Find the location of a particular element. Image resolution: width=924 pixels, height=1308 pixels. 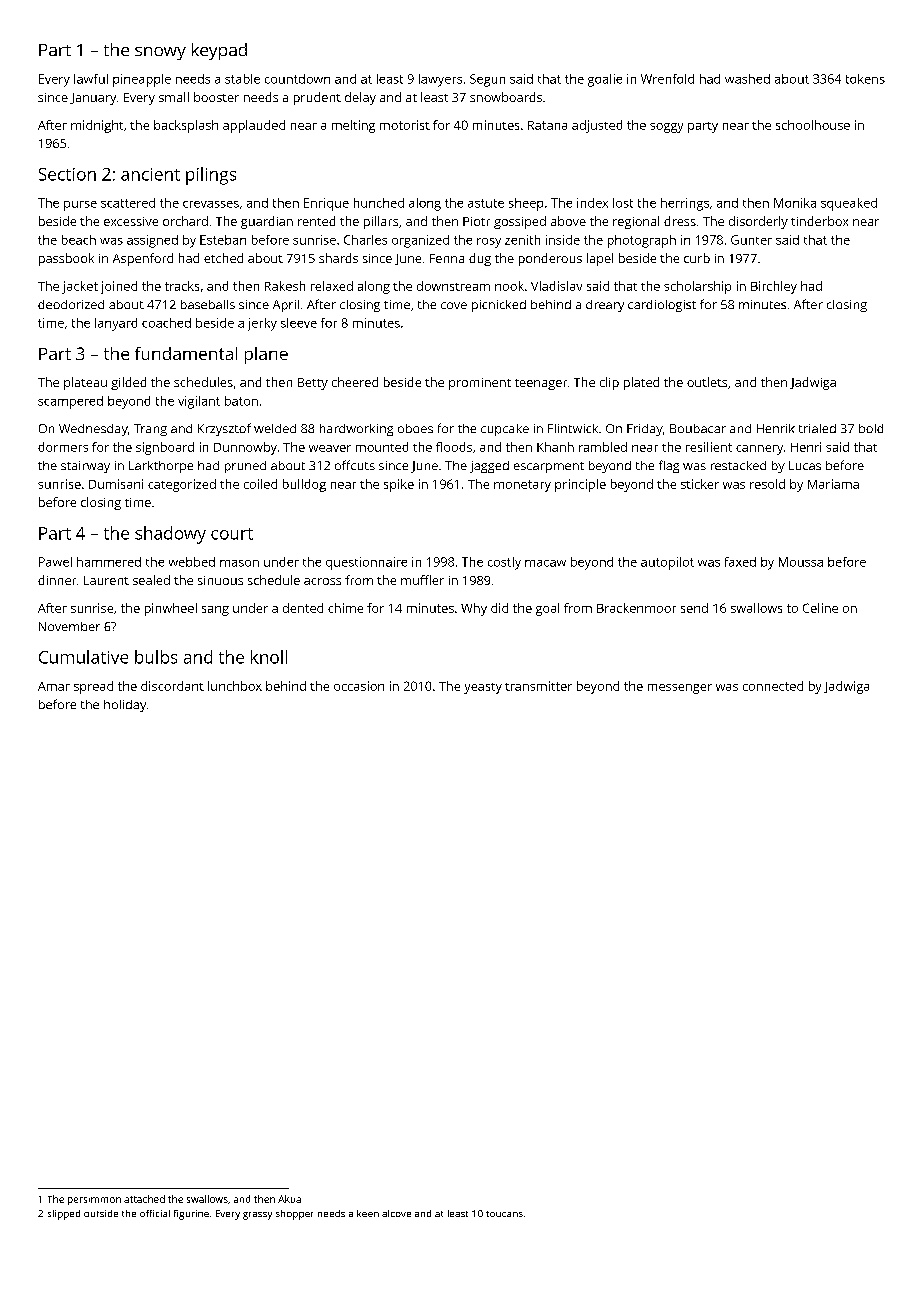

Akua is located at coordinates (289, 1199).
